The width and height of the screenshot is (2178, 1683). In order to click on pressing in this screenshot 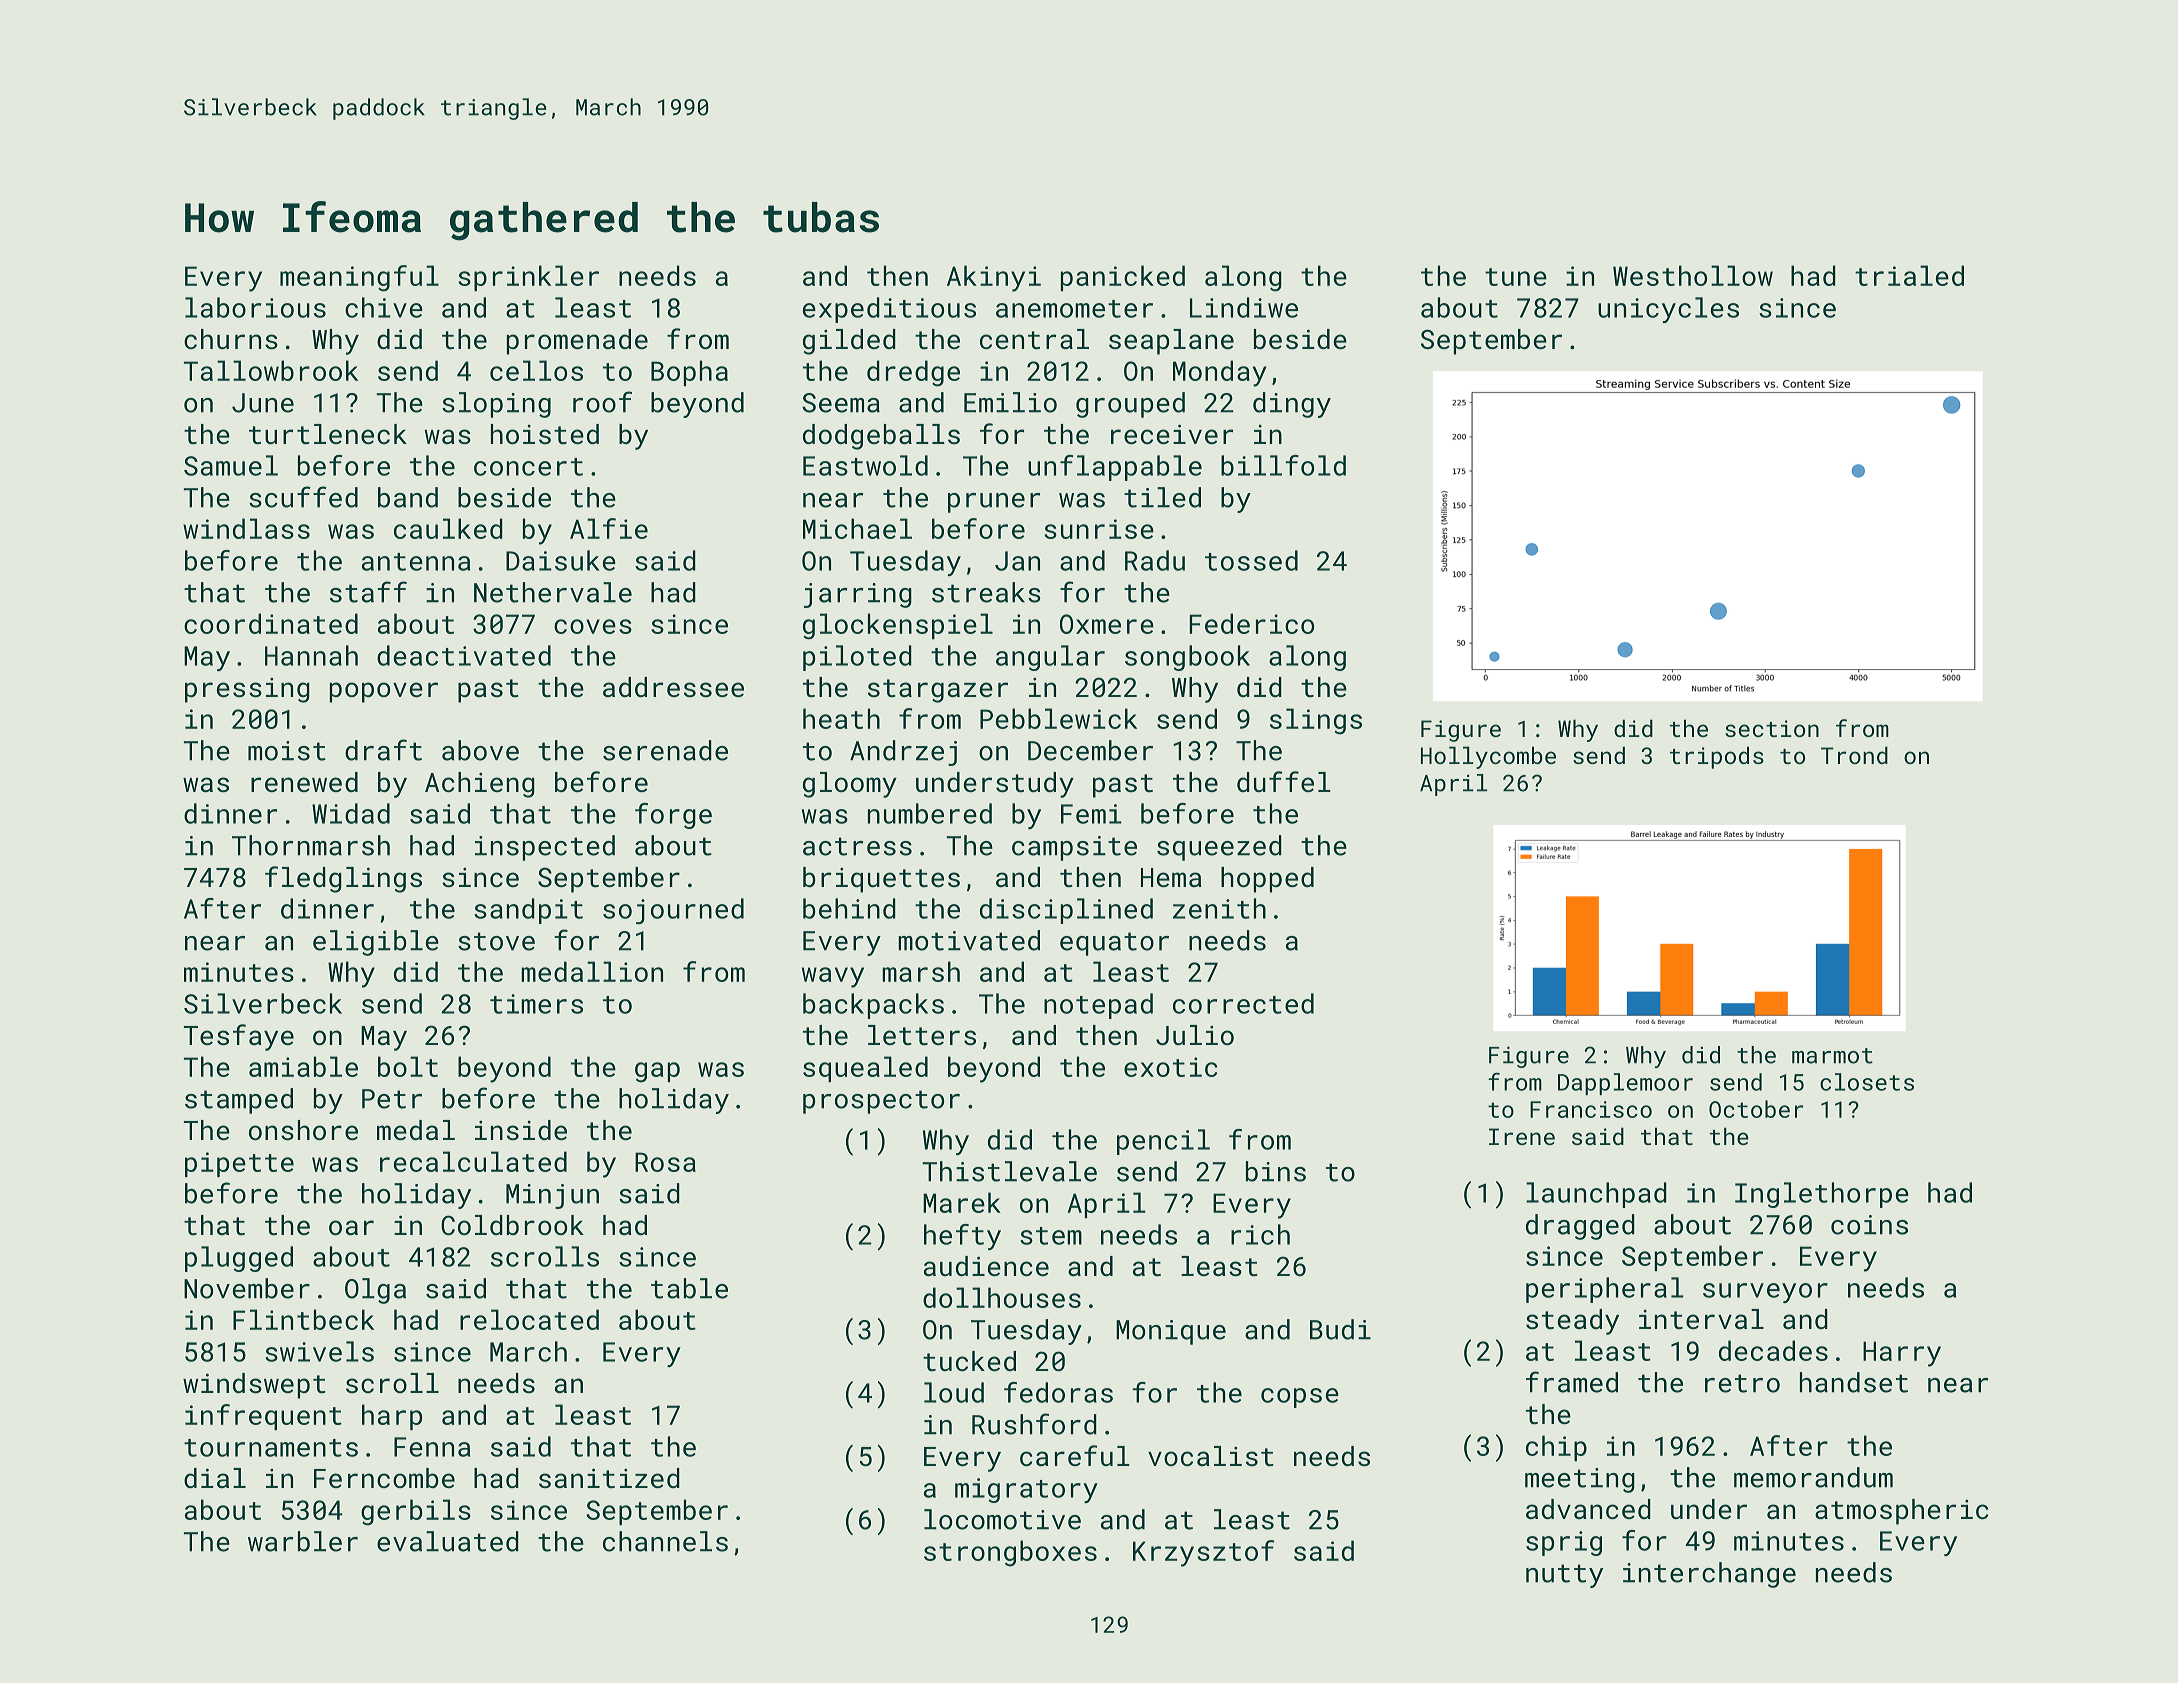, I will do `click(247, 690)`.
